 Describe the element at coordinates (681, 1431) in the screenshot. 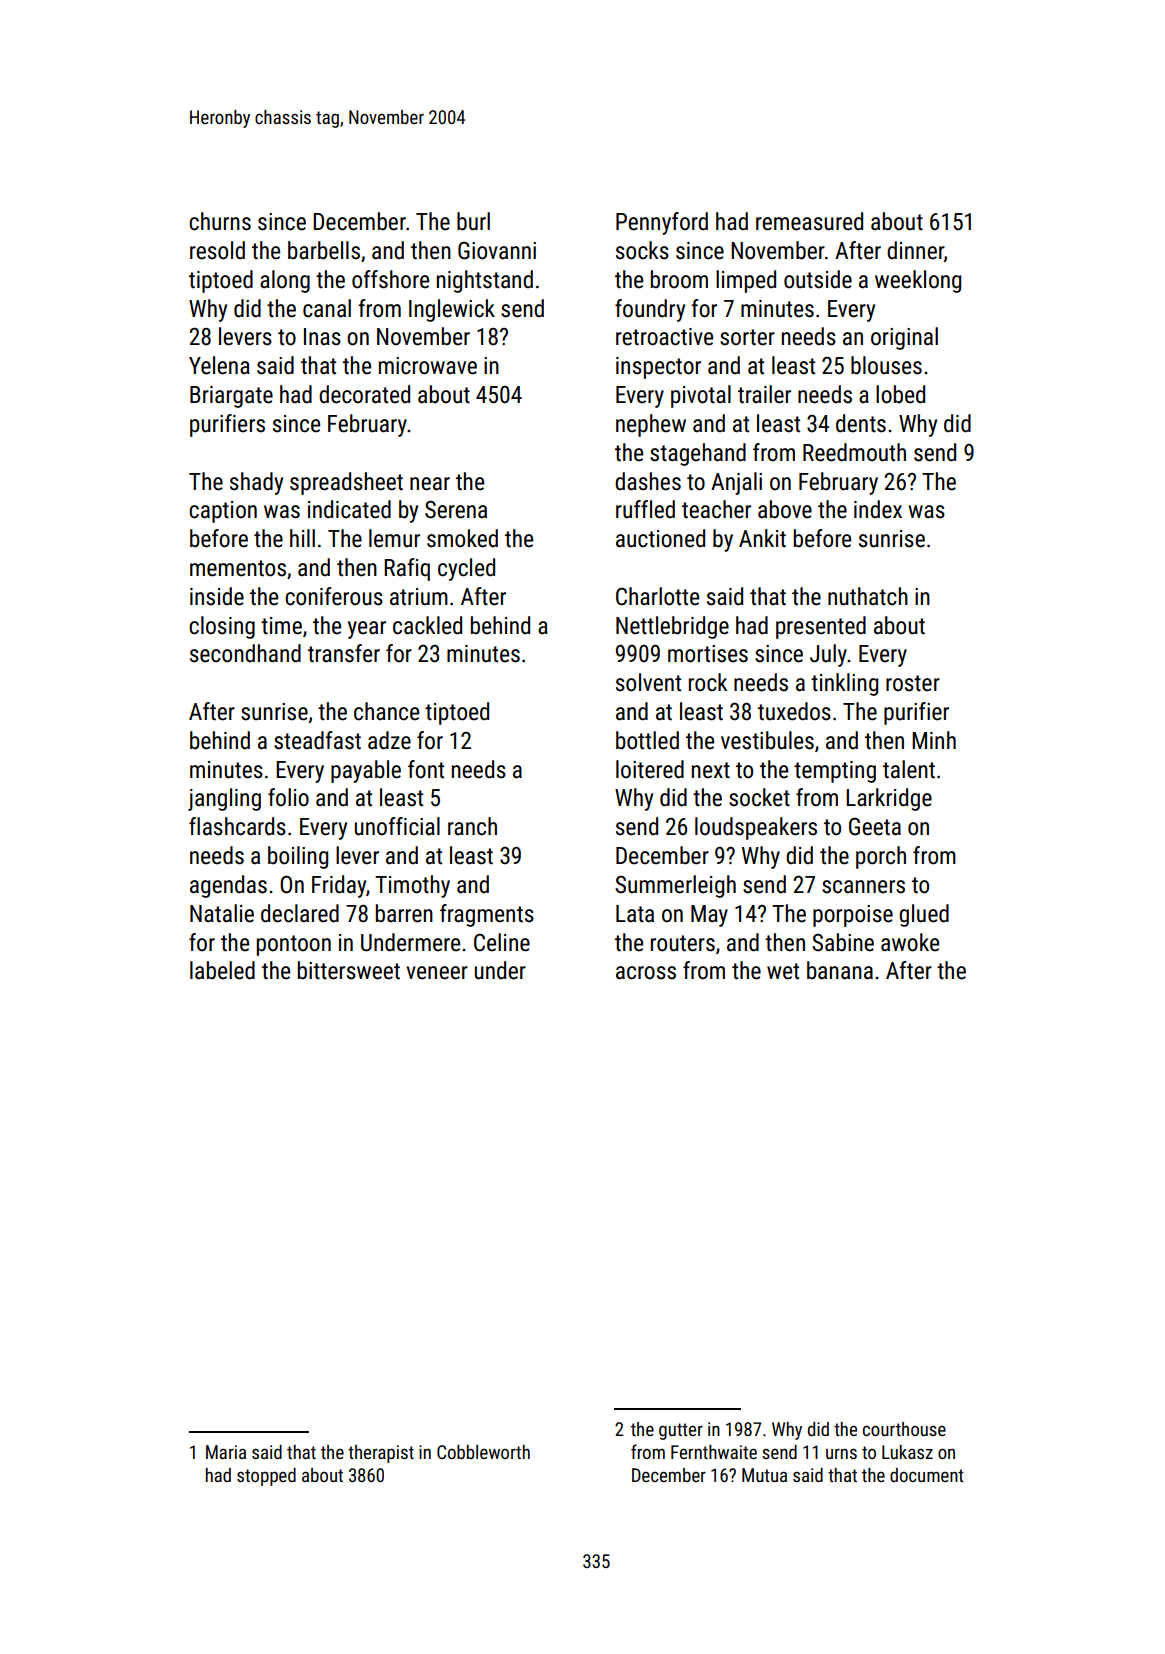

I see `gutter` at that location.
